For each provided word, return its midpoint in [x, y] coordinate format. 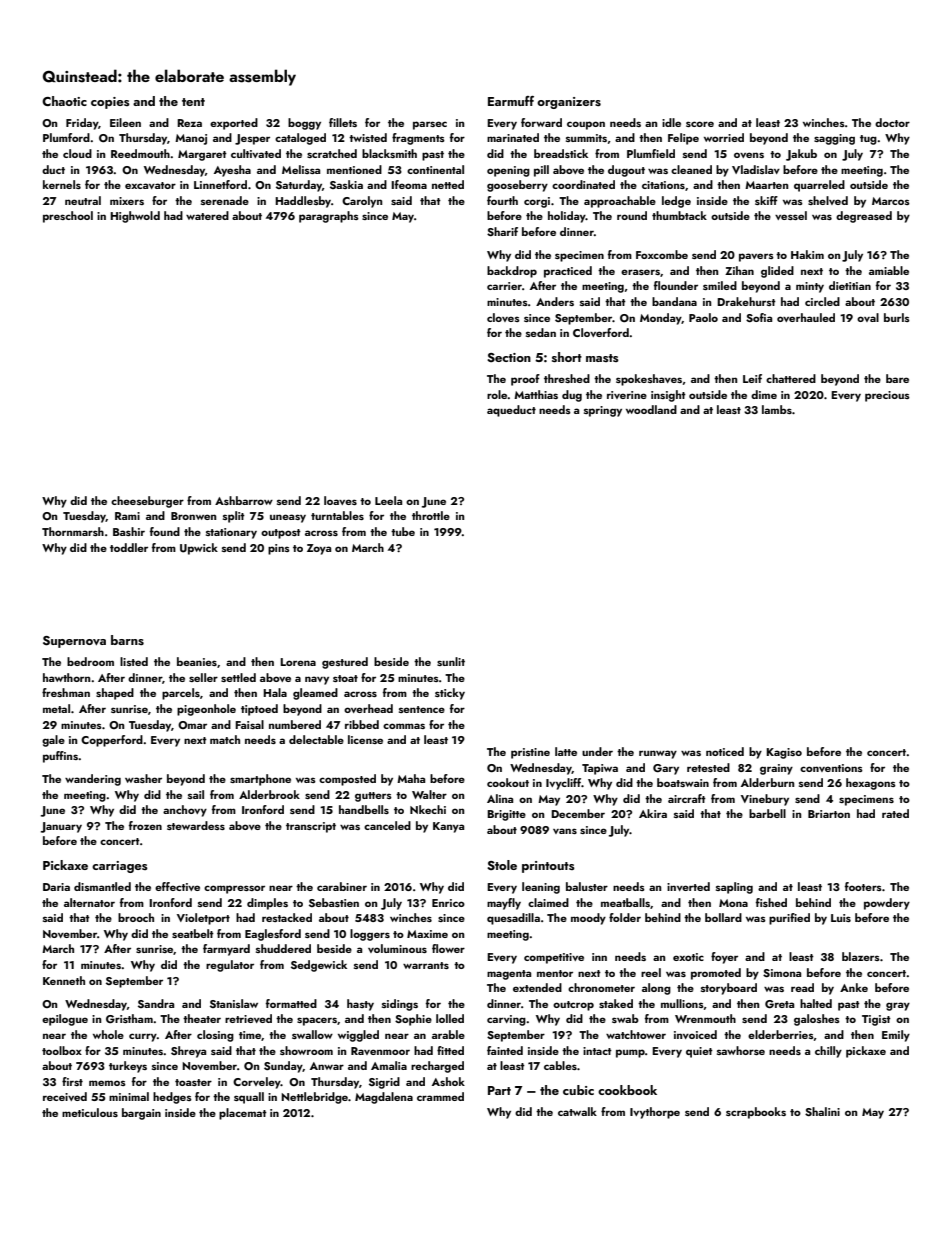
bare [897, 378]
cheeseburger [147, 502]
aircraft [687, 798]
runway [658, 754]
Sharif [502, 231]
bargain [141, 1114]
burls [897, 317]
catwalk [577, 1111]
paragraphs [329, 217]
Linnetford [220, 184]
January [61, 827]
